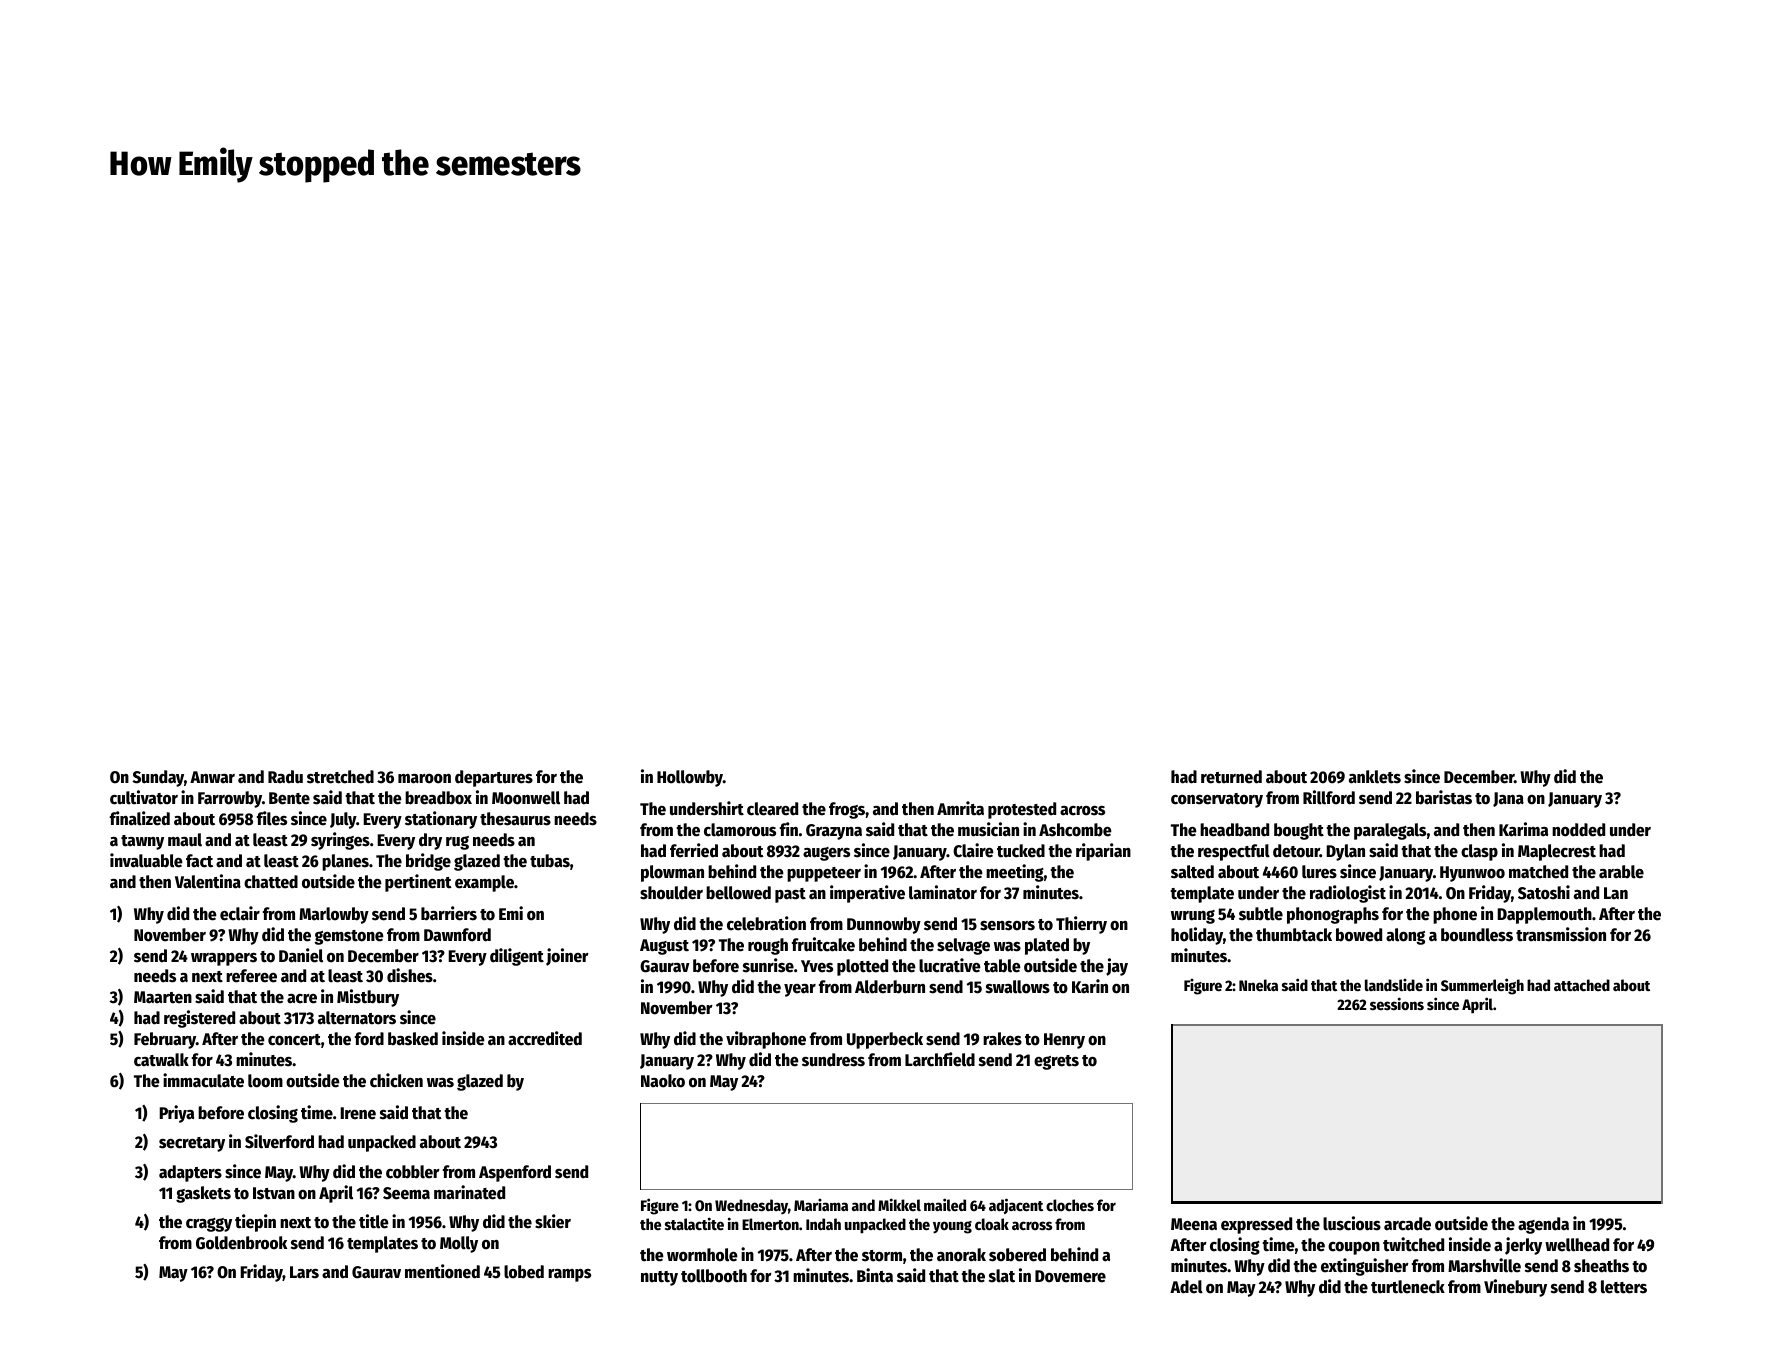 The width and height of the image is (1773, 1370). What do you see at coordinates (1021, 851) in the image?
I see `tucked` at bounding box center [1021, 851].
